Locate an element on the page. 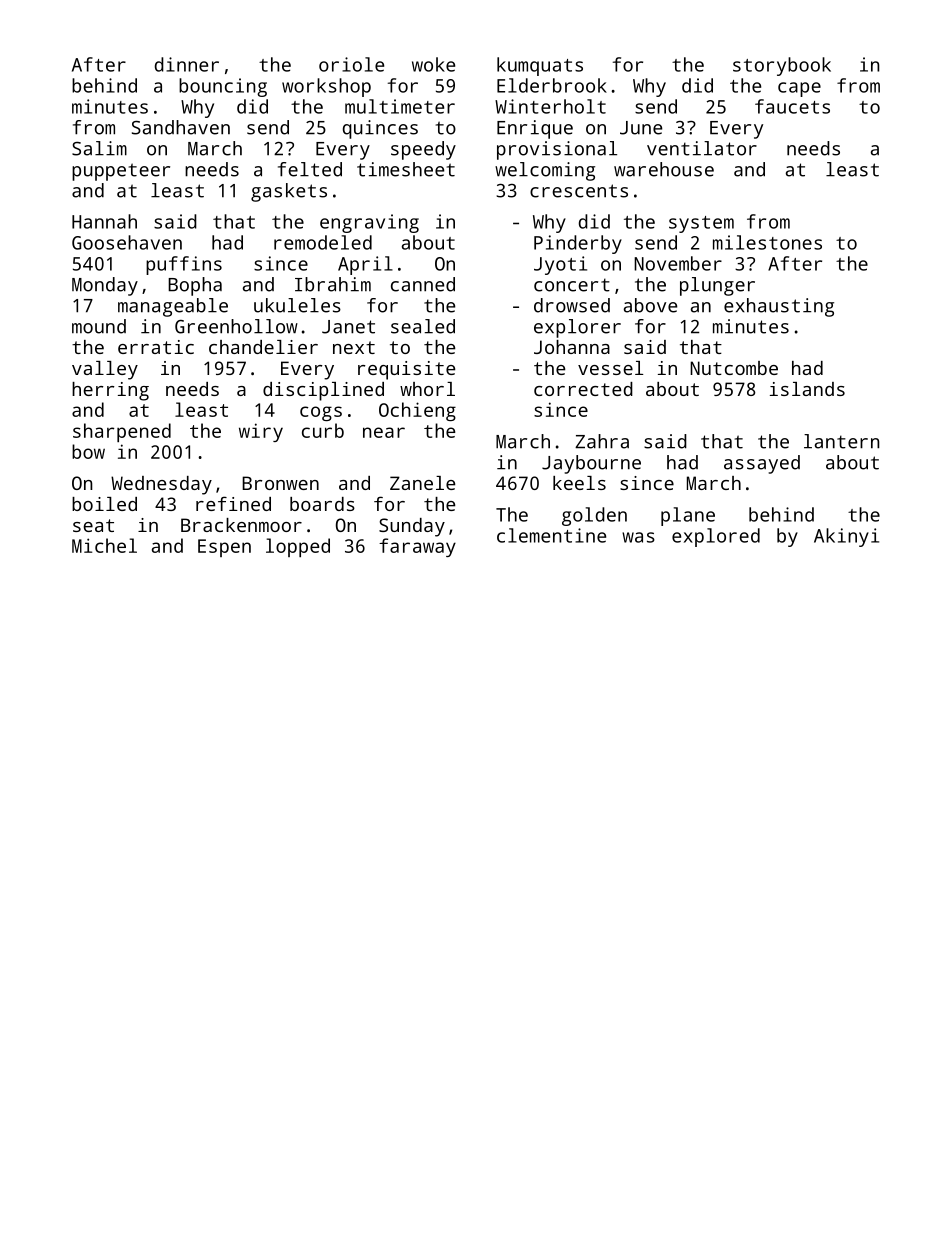 Image resolution: width=952 pixels, height=1233 pixels. Monday is located at coordinates (105, 286).
